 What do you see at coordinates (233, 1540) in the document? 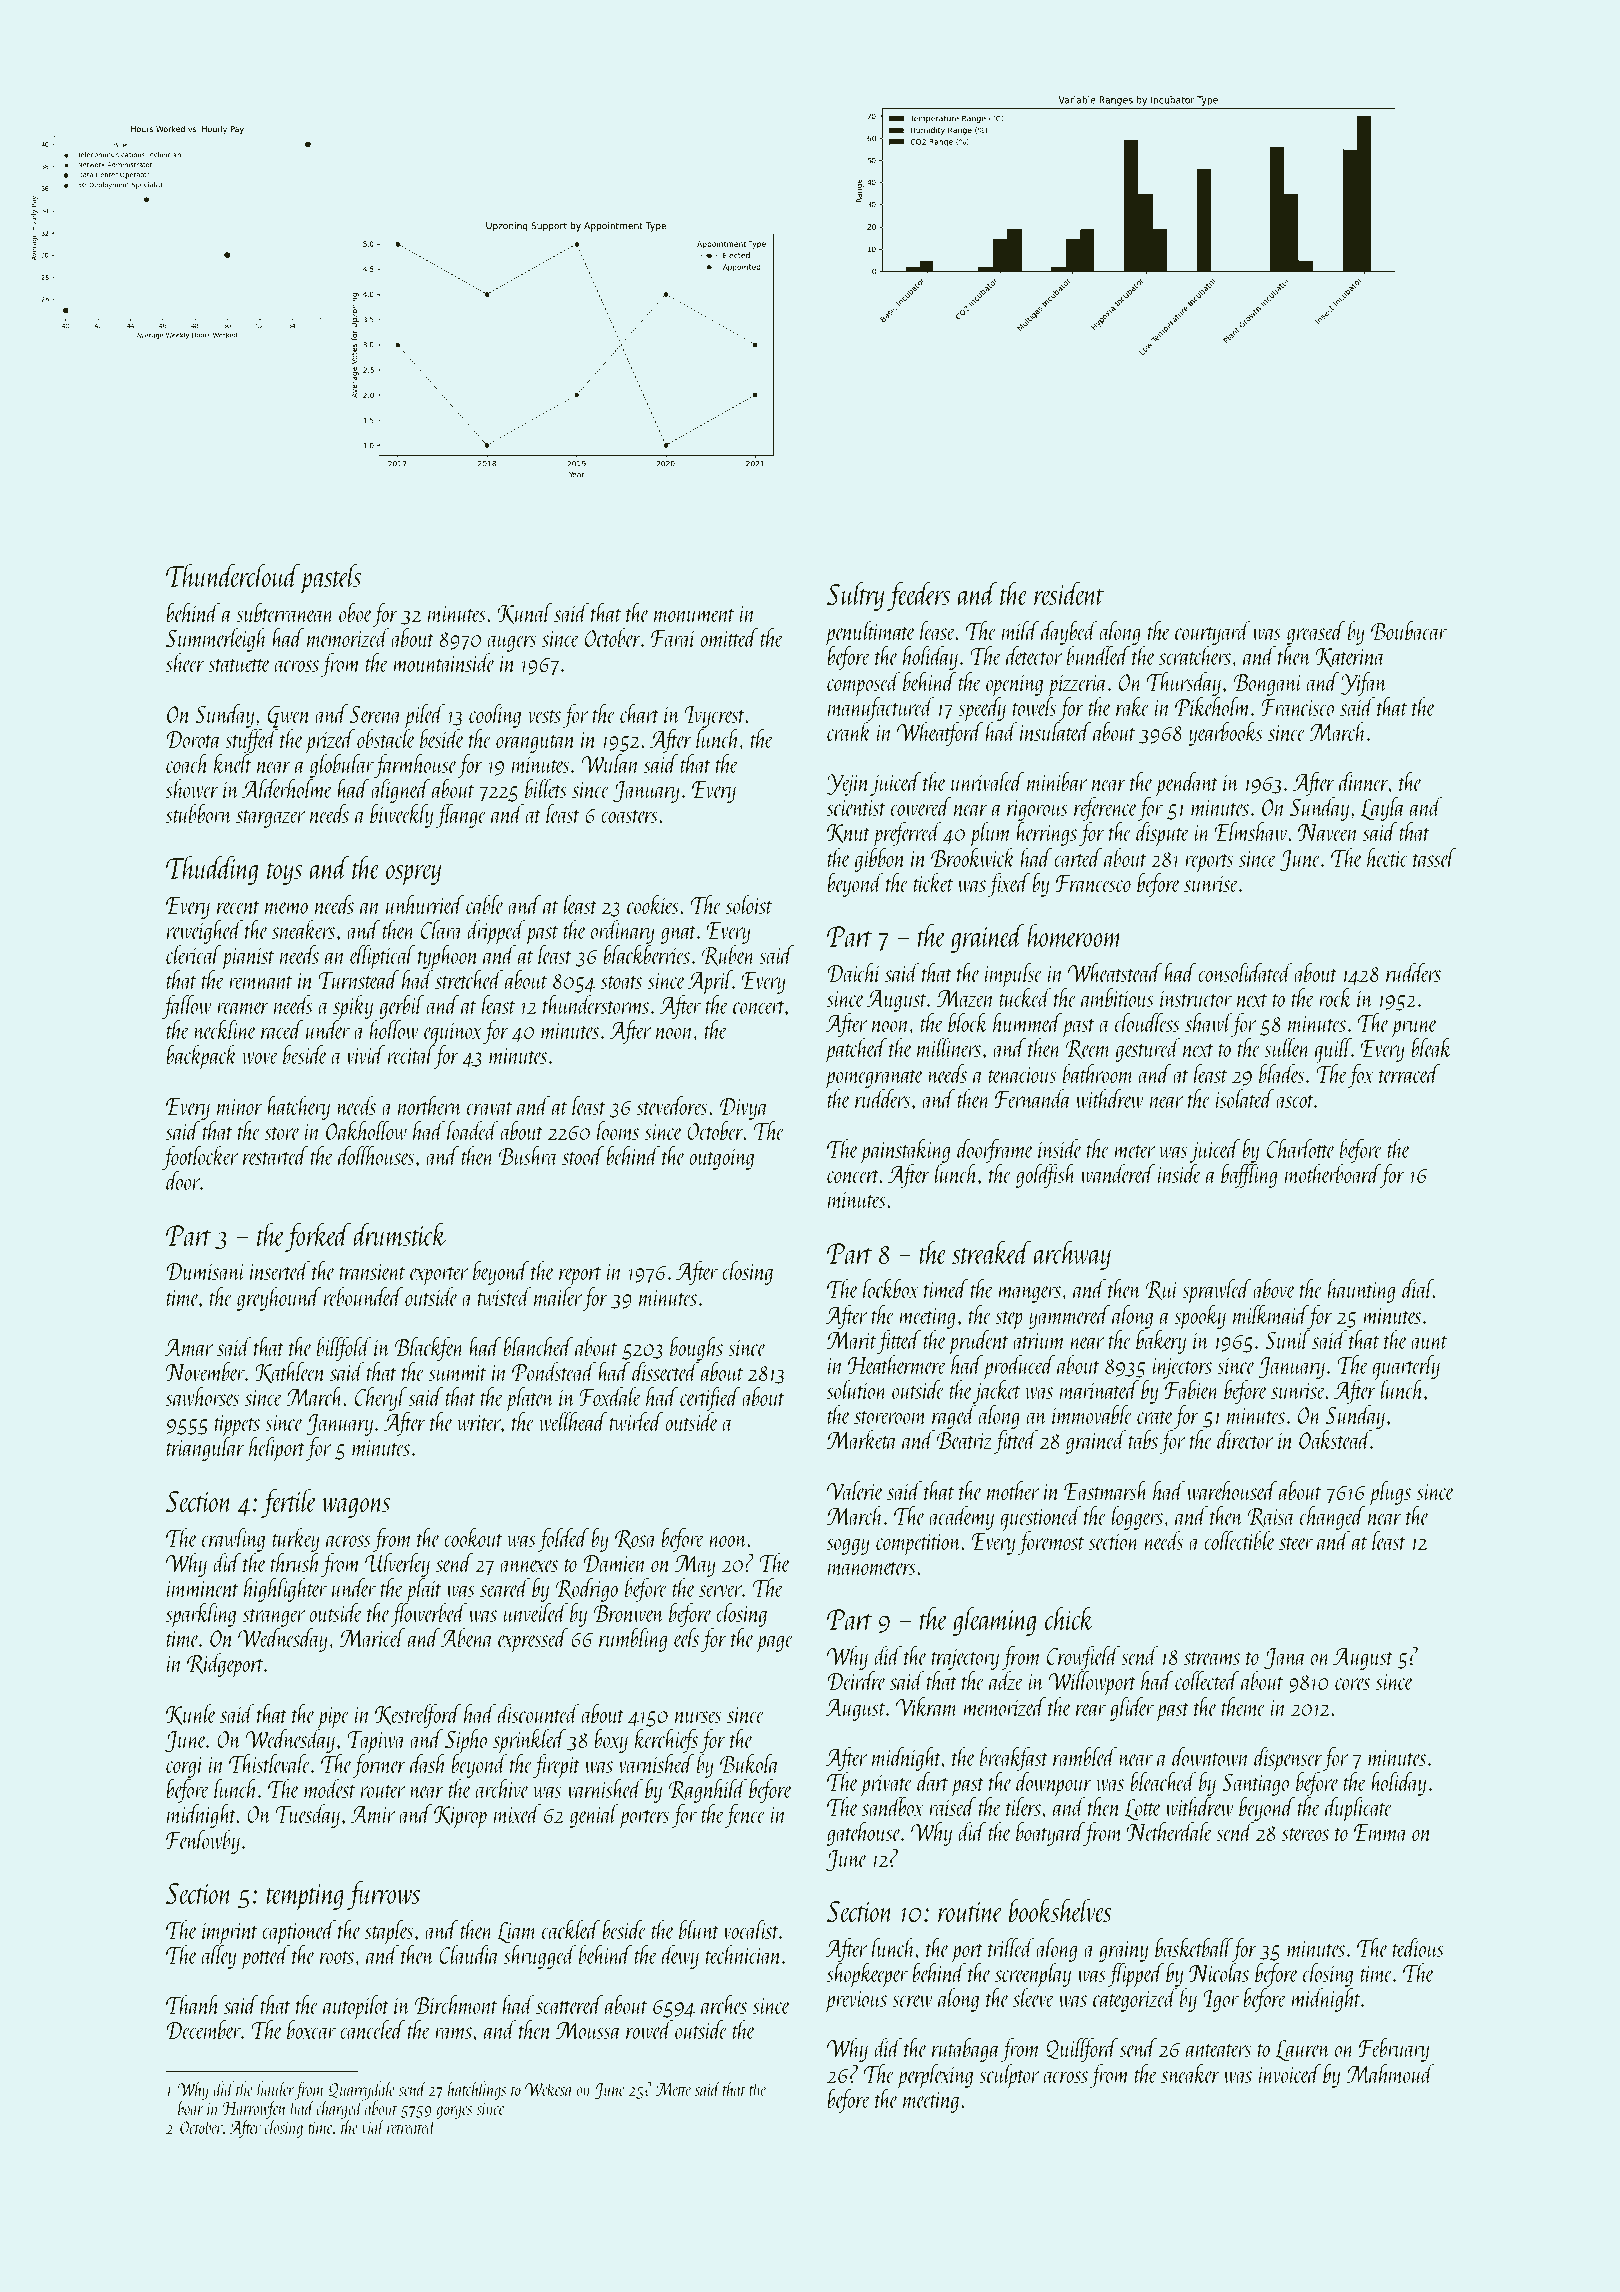
I see `crawling` at bounding box center [233, 1540].
